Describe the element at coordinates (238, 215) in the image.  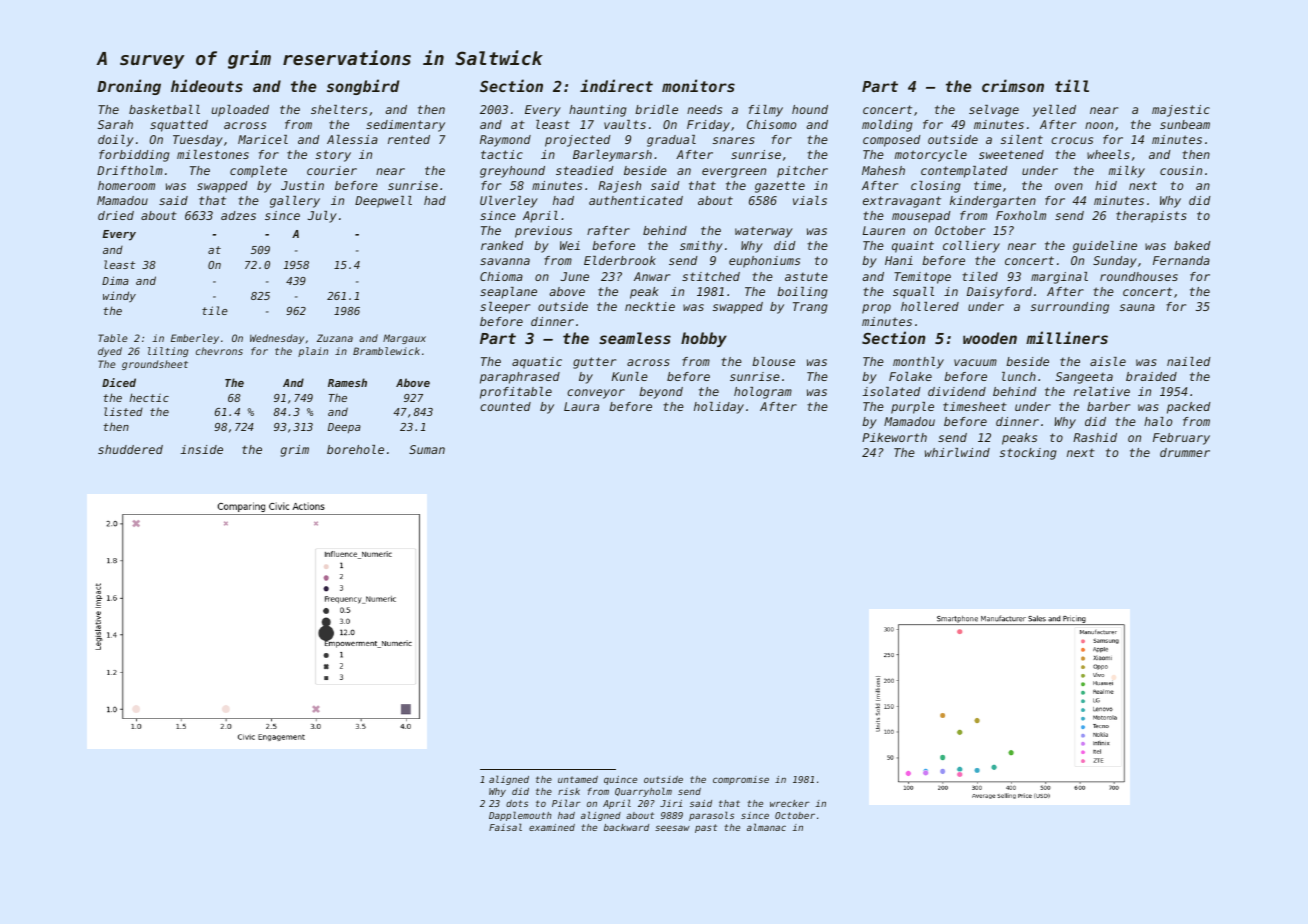
I see `adzes` at that location.
